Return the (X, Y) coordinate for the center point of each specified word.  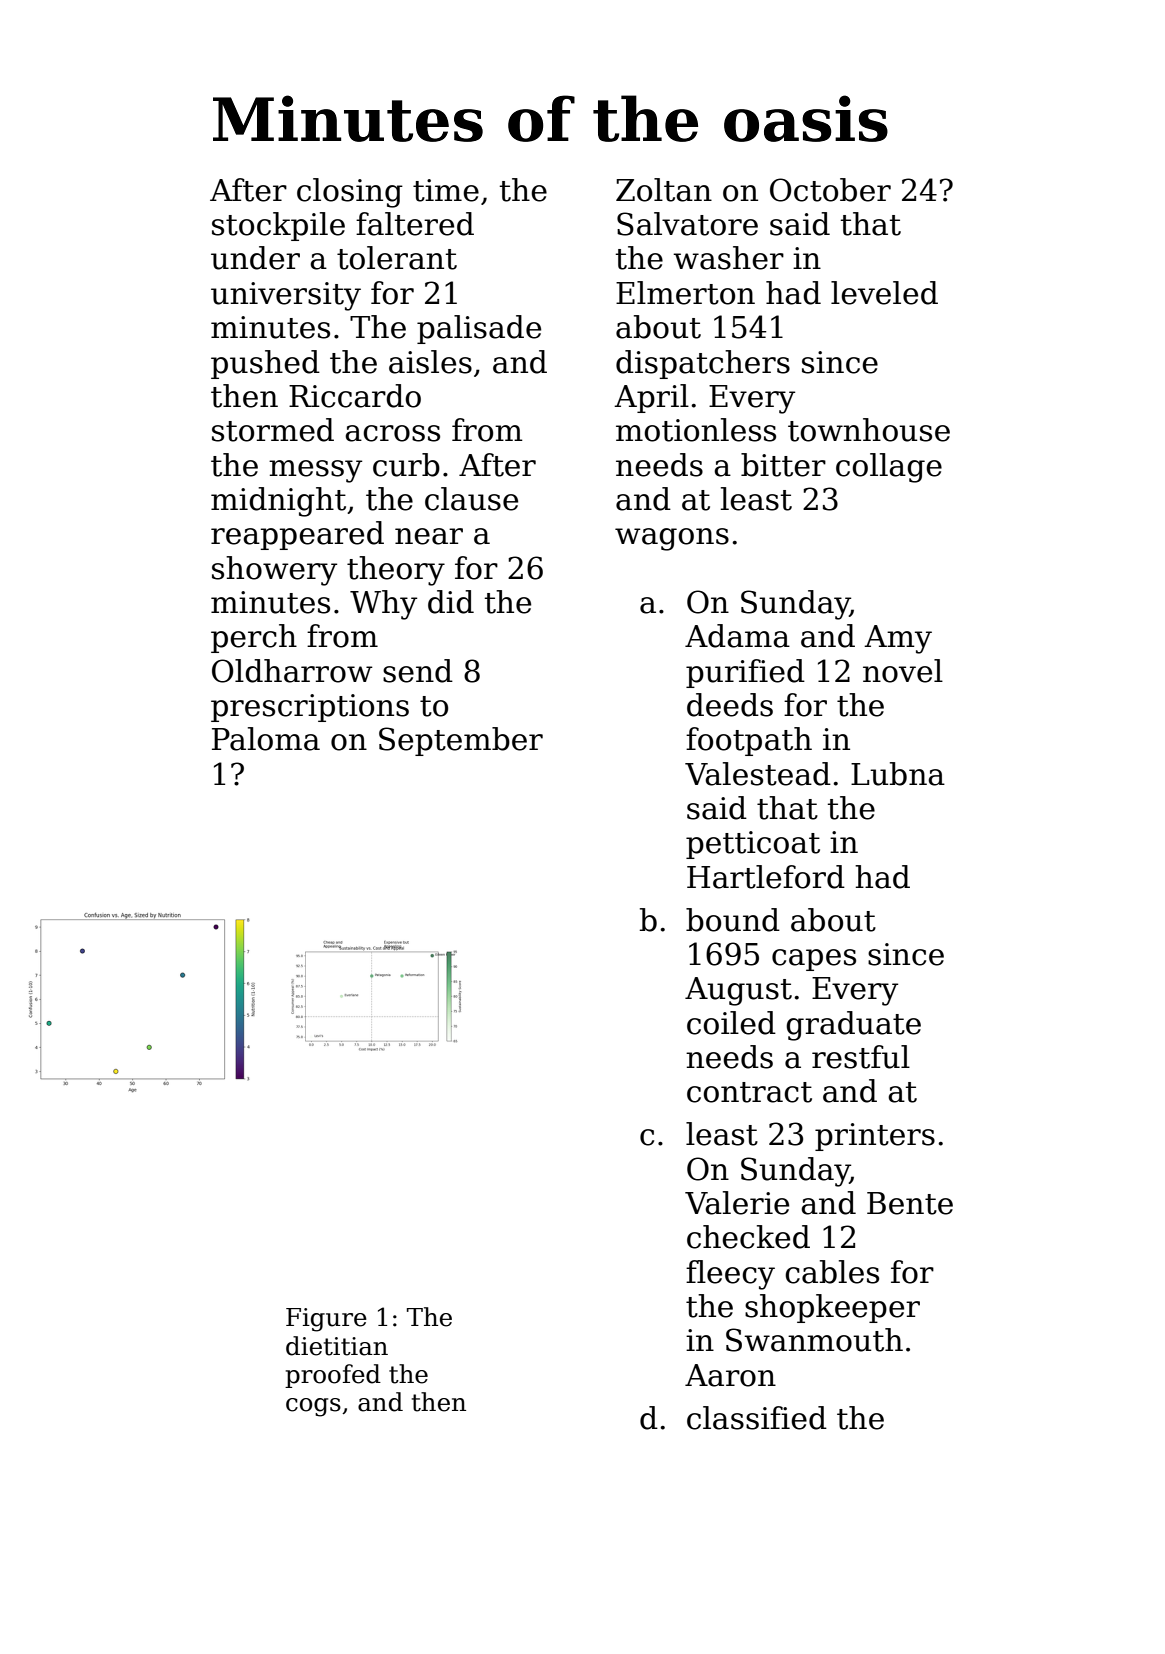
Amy (898, 639)
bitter (783, 465)
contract (749, 1092)
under (255, 258)
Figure (326, 1320)
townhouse (869, 430)
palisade (479, 329)
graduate (853, 1026)
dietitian (337, 1346)
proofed (333, 1376)
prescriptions (310, 708)
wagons (672, 539)
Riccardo (355, 396)
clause (471, 499)
